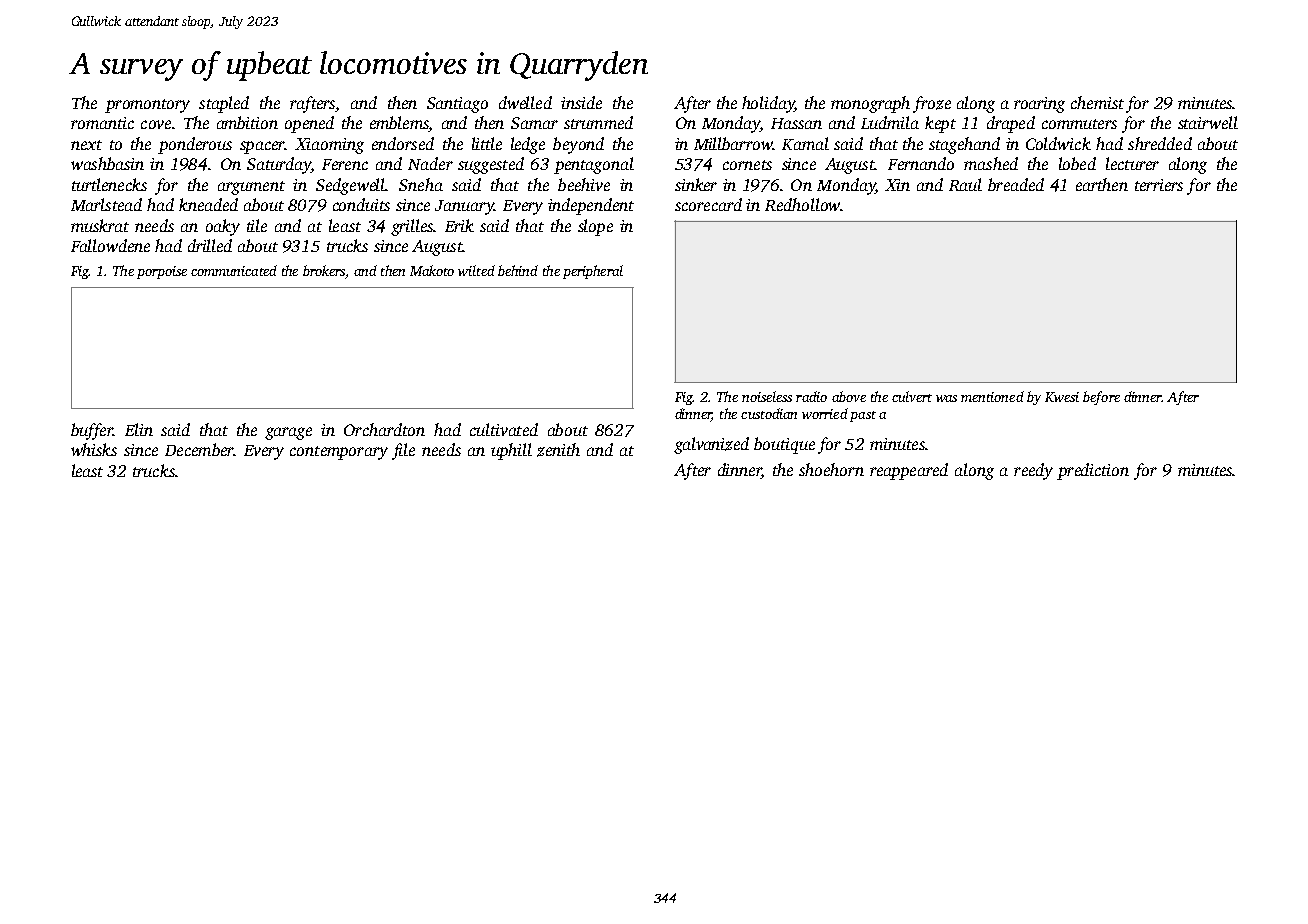 The width and height of the screenshot is (1308, 924). What do you see at coordinates (1079, 124) in the screenshot?
I see `commuters` at bounding box center [1079, 124].
